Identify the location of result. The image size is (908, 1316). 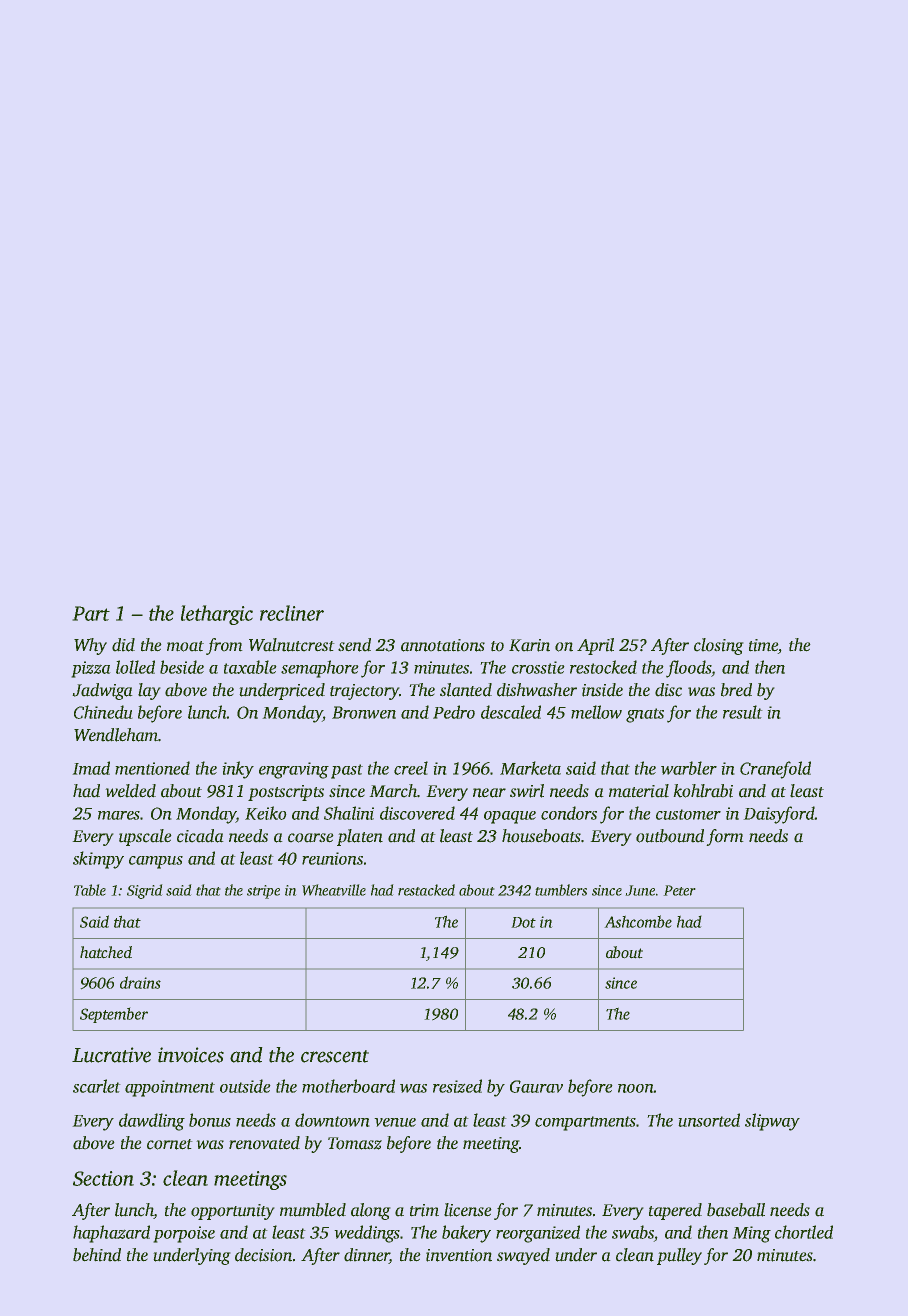
(743, 712).
